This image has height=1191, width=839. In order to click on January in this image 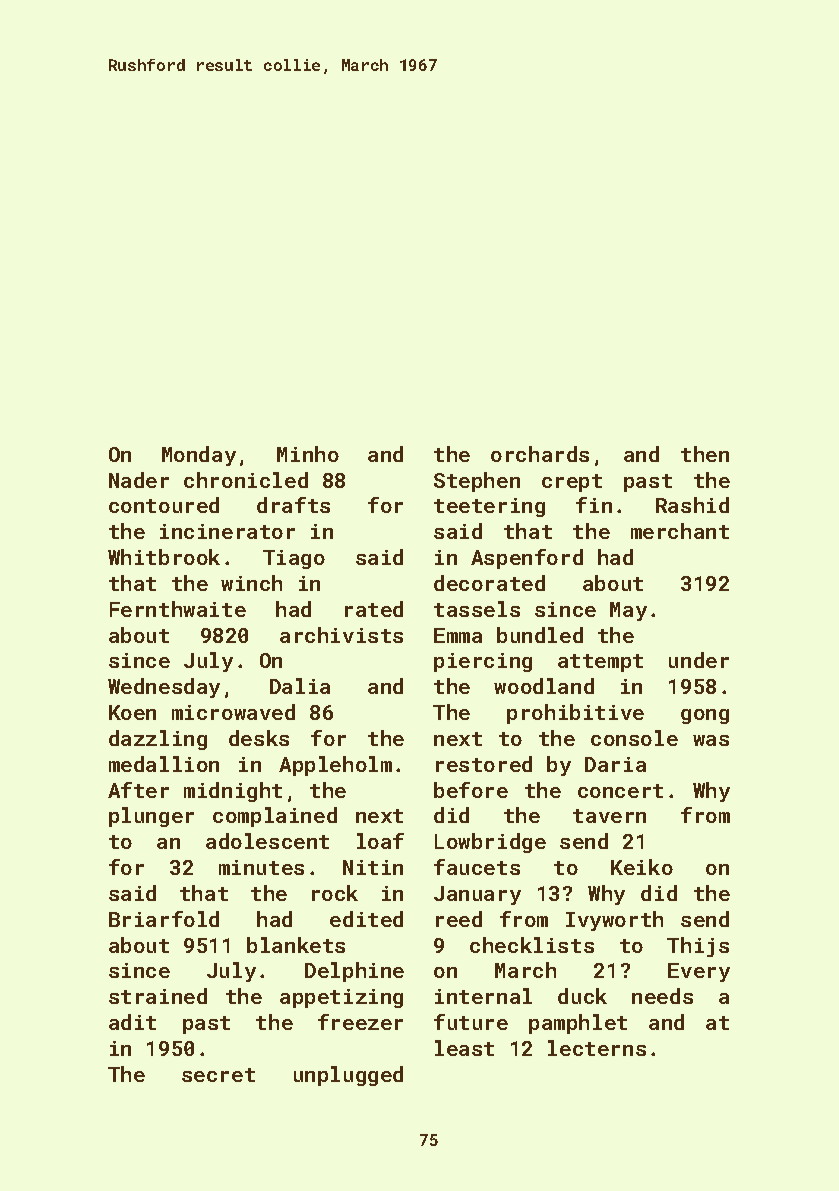, I will do `click(477, 895)`.
